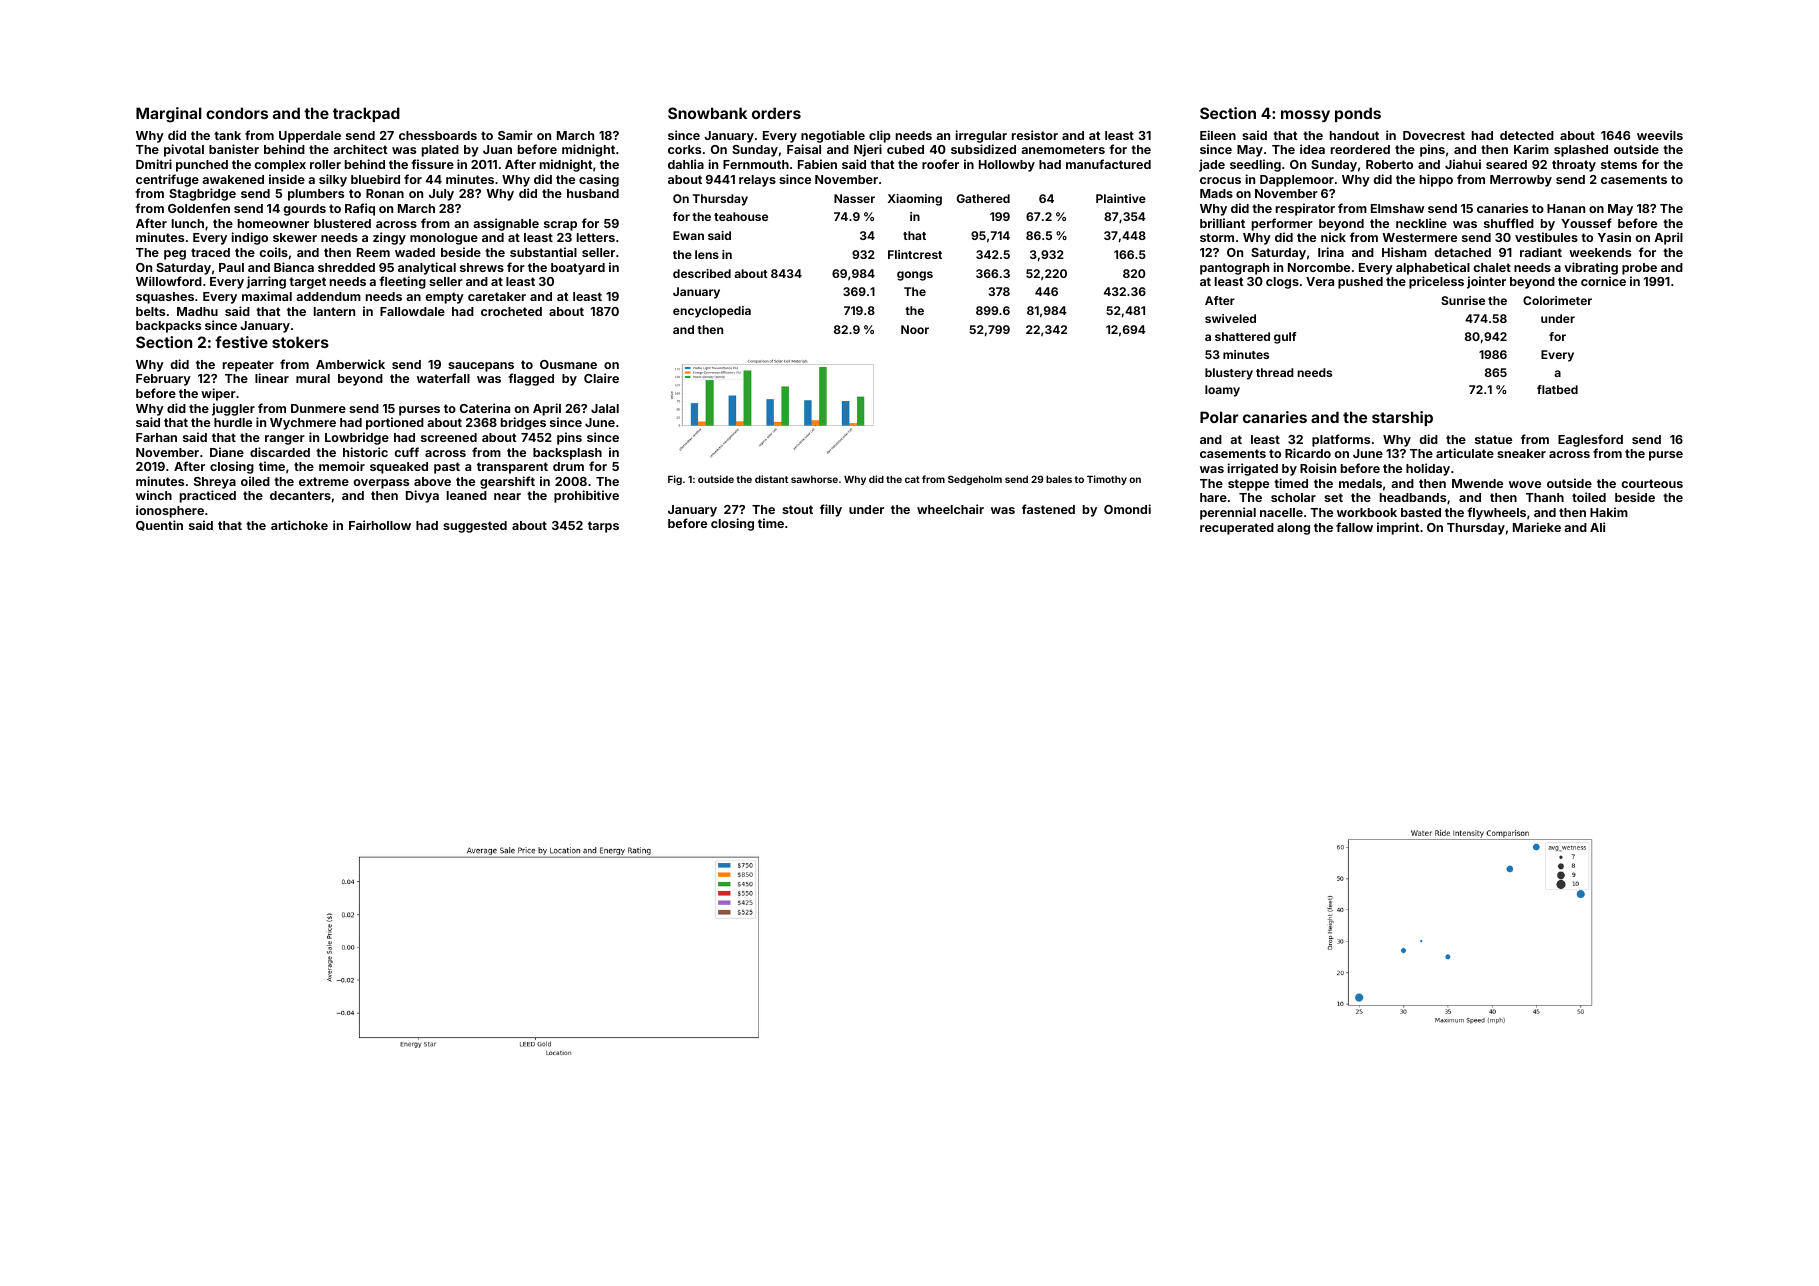 Image resolution: width=1819 pixels, height=1286 pixels. What do you see at coordinates (1285, 338) in the screenshot?
I see `gulf` at bounding box center [1285, 338].
